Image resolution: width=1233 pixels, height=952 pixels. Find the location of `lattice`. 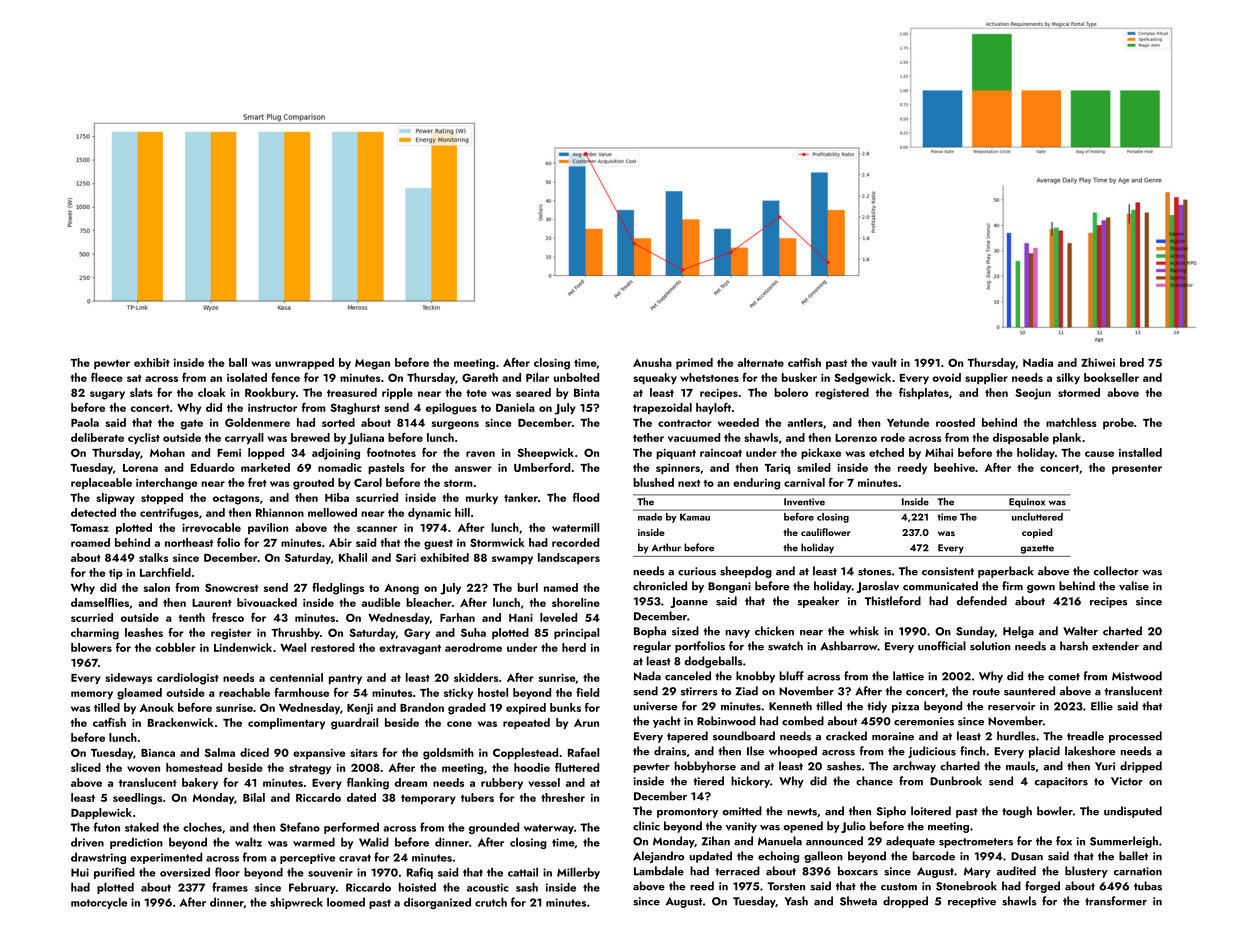

lattice is located at coordinates (908, 676).
